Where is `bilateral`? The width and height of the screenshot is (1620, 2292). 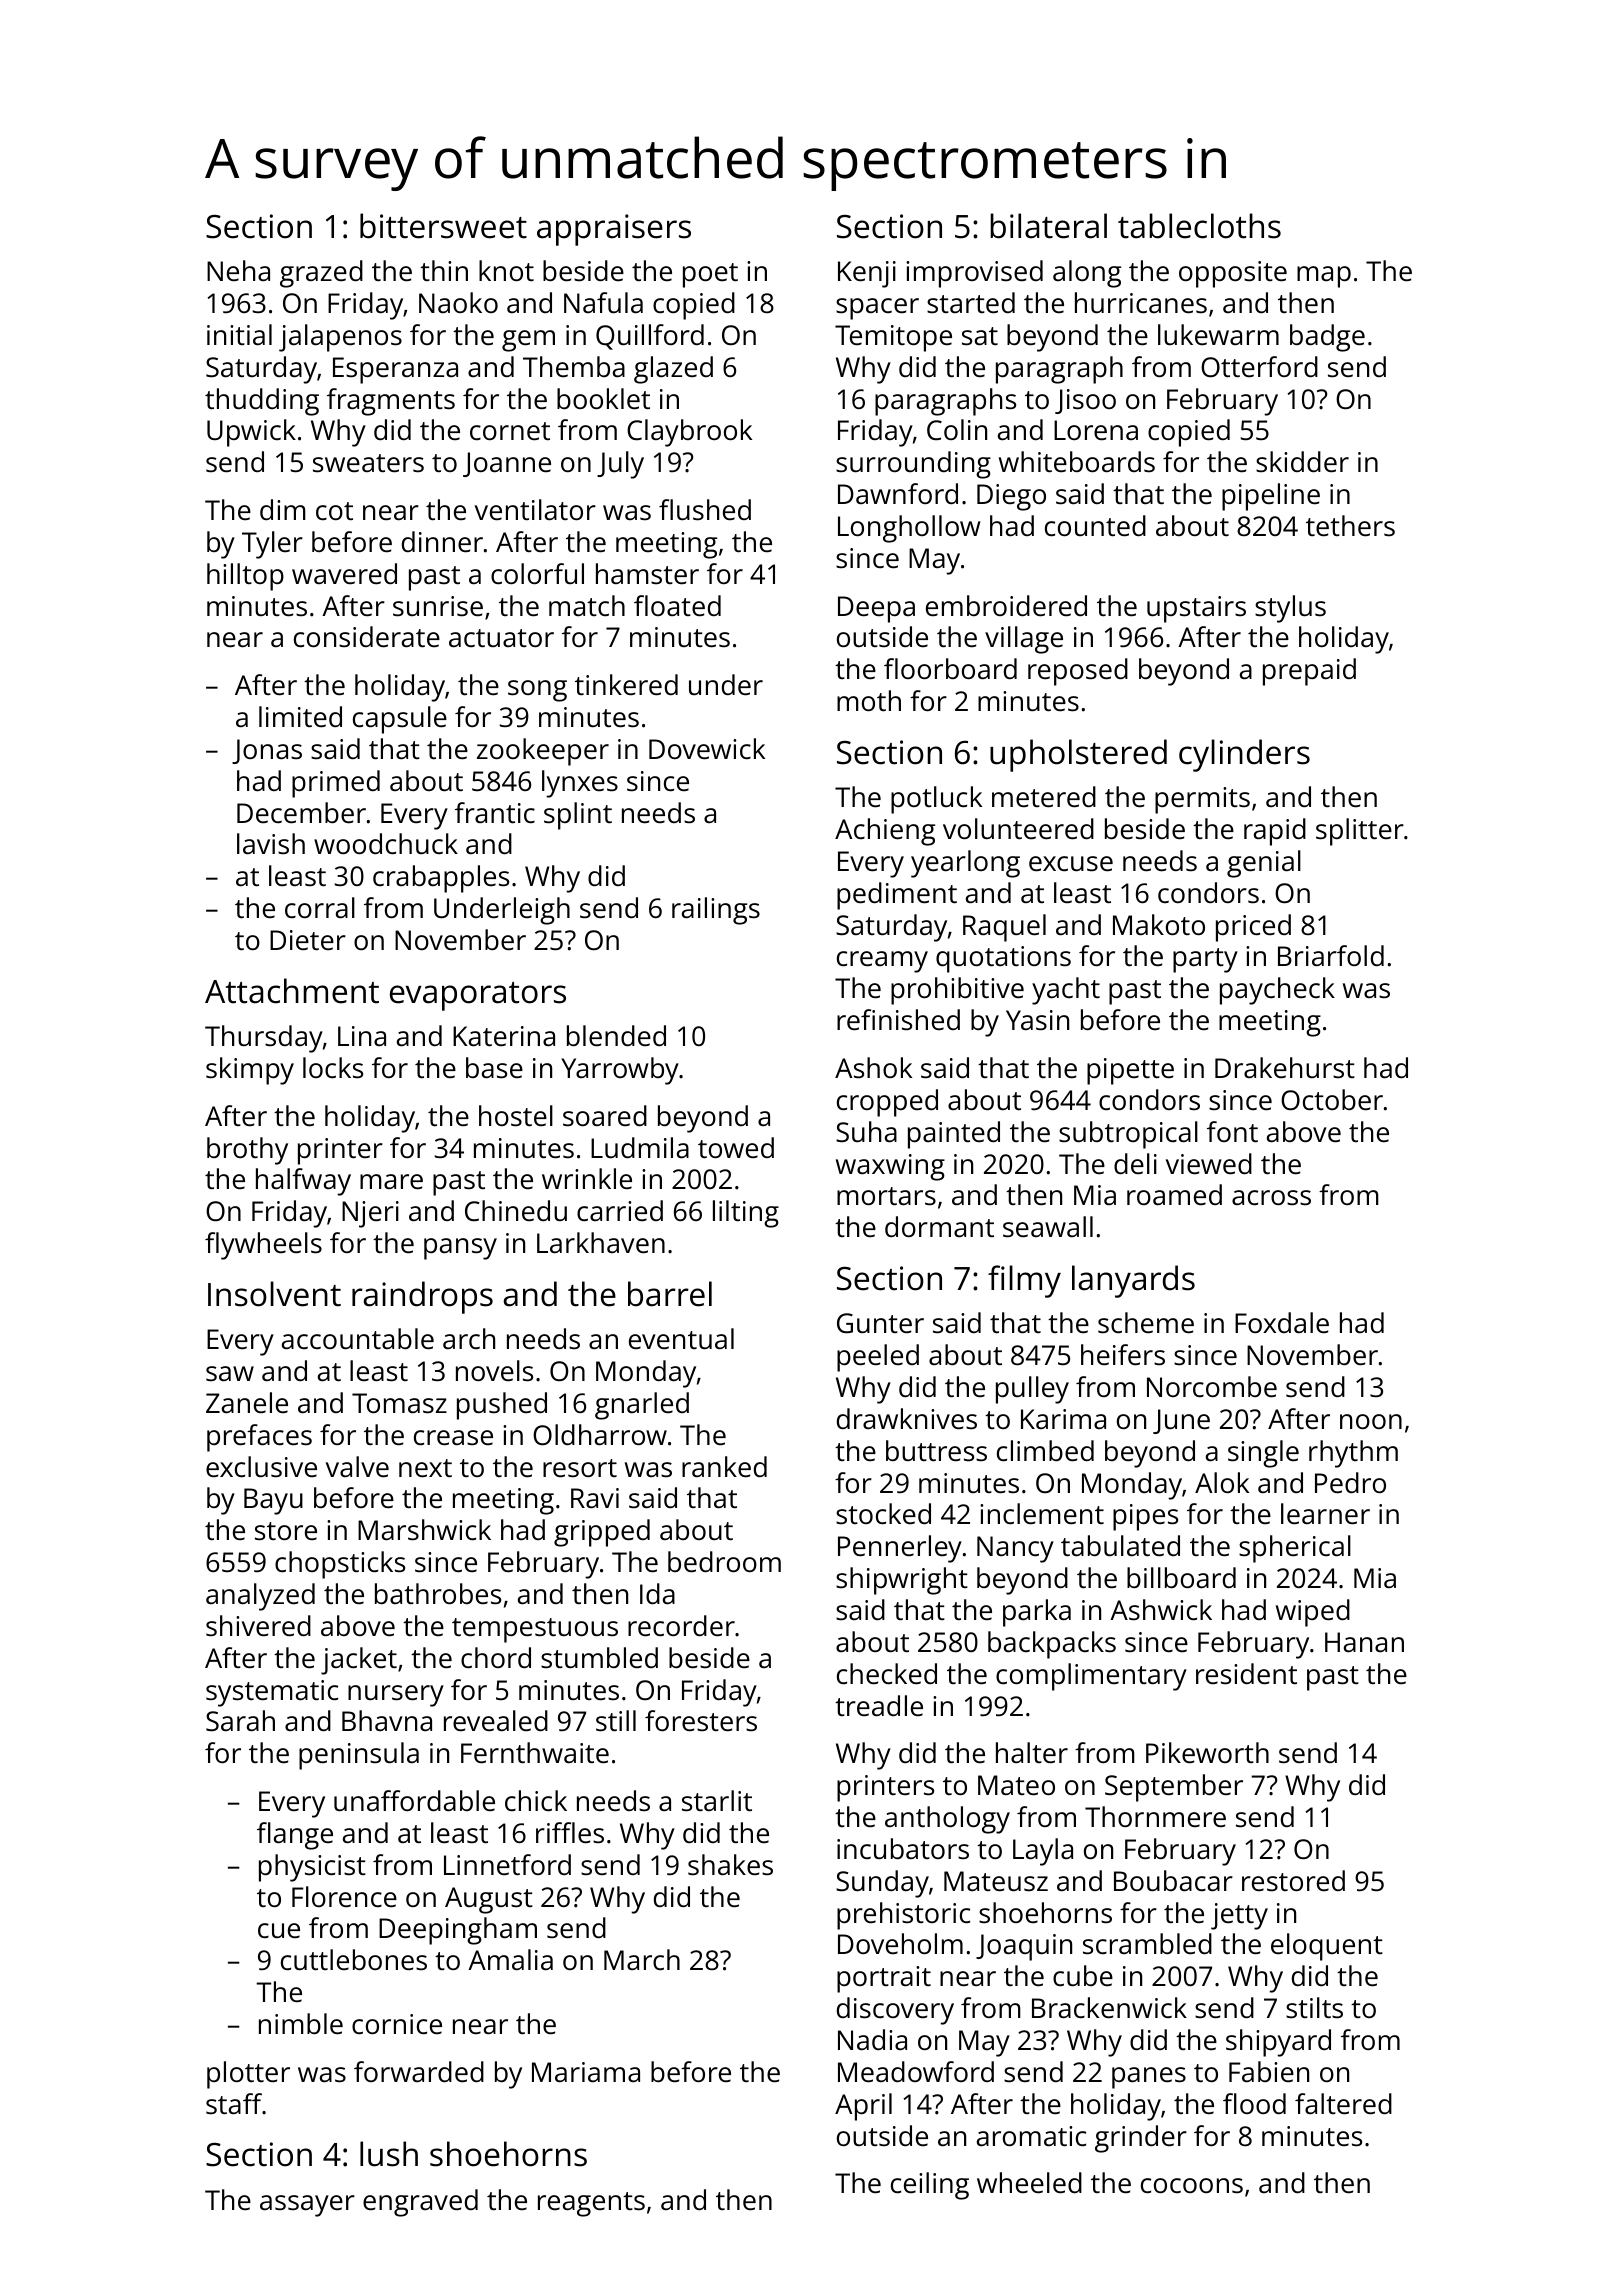 bilateral is located at coordinates (1048, 226).
